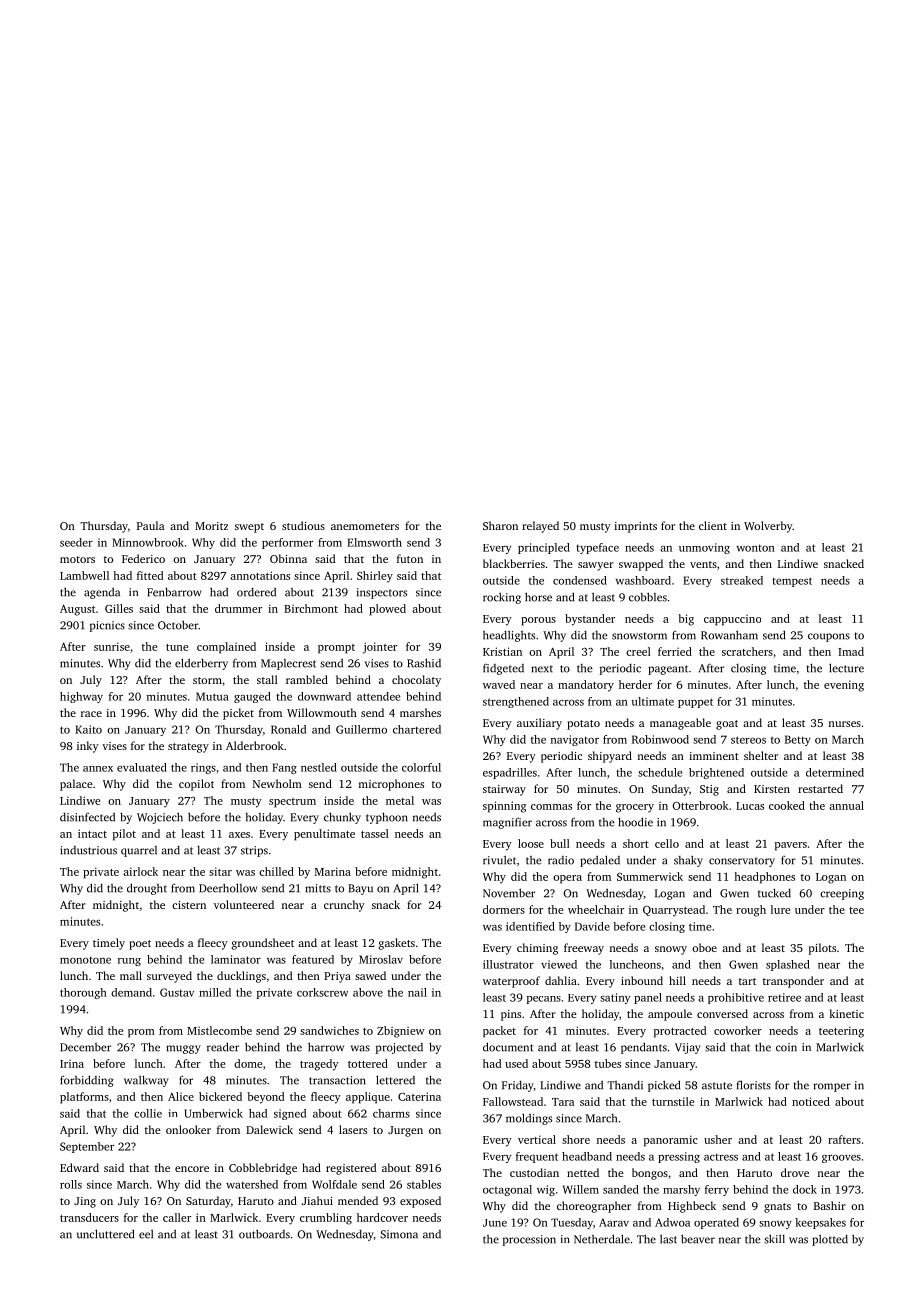 The width and height of the screenshot is (924, 1308). I want to click on uncluttered, so click(105, 1234).
